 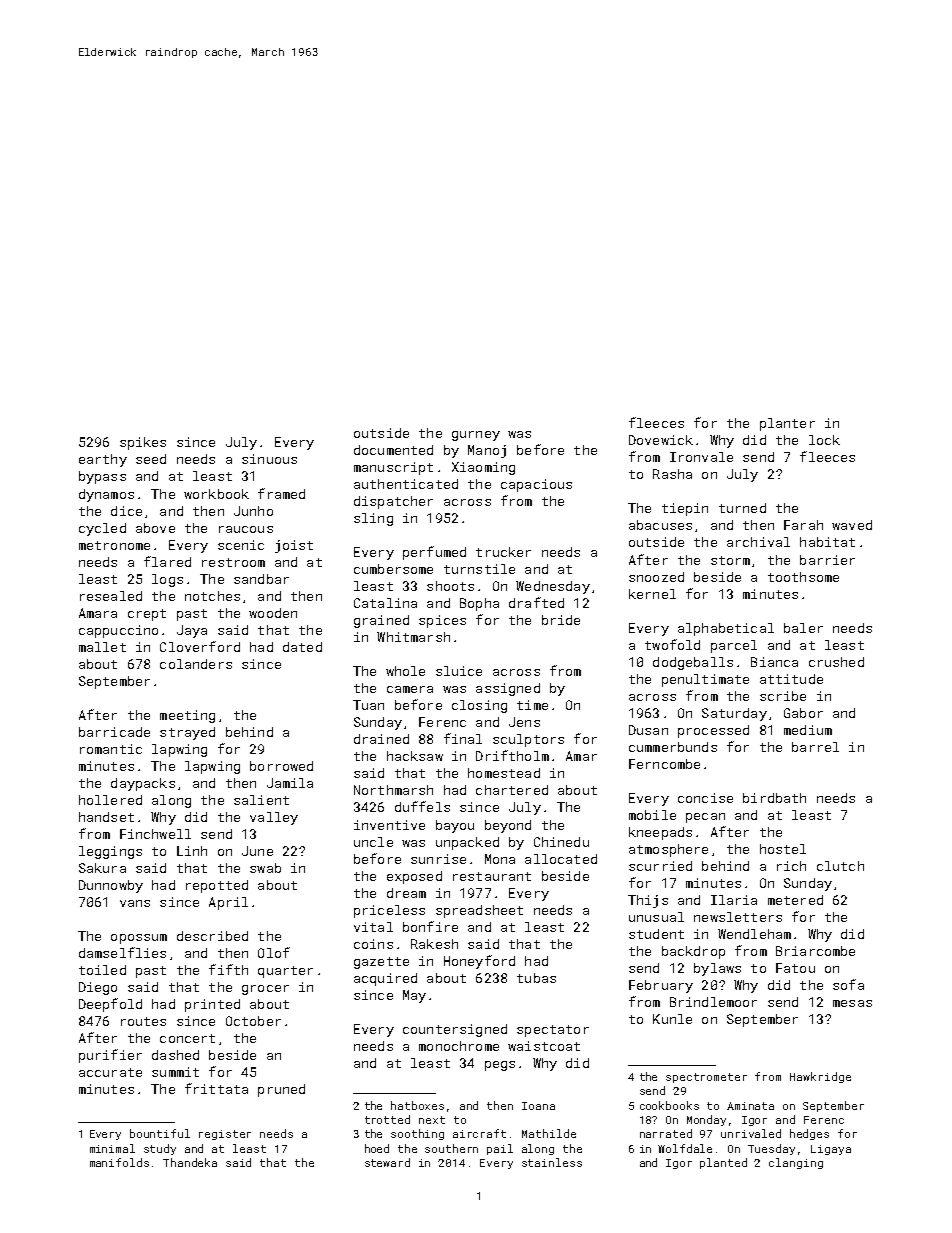 What do you see at coordinates (225, 1135) in the screenshot?
I see `register` at bounding box center [225, 1135].
